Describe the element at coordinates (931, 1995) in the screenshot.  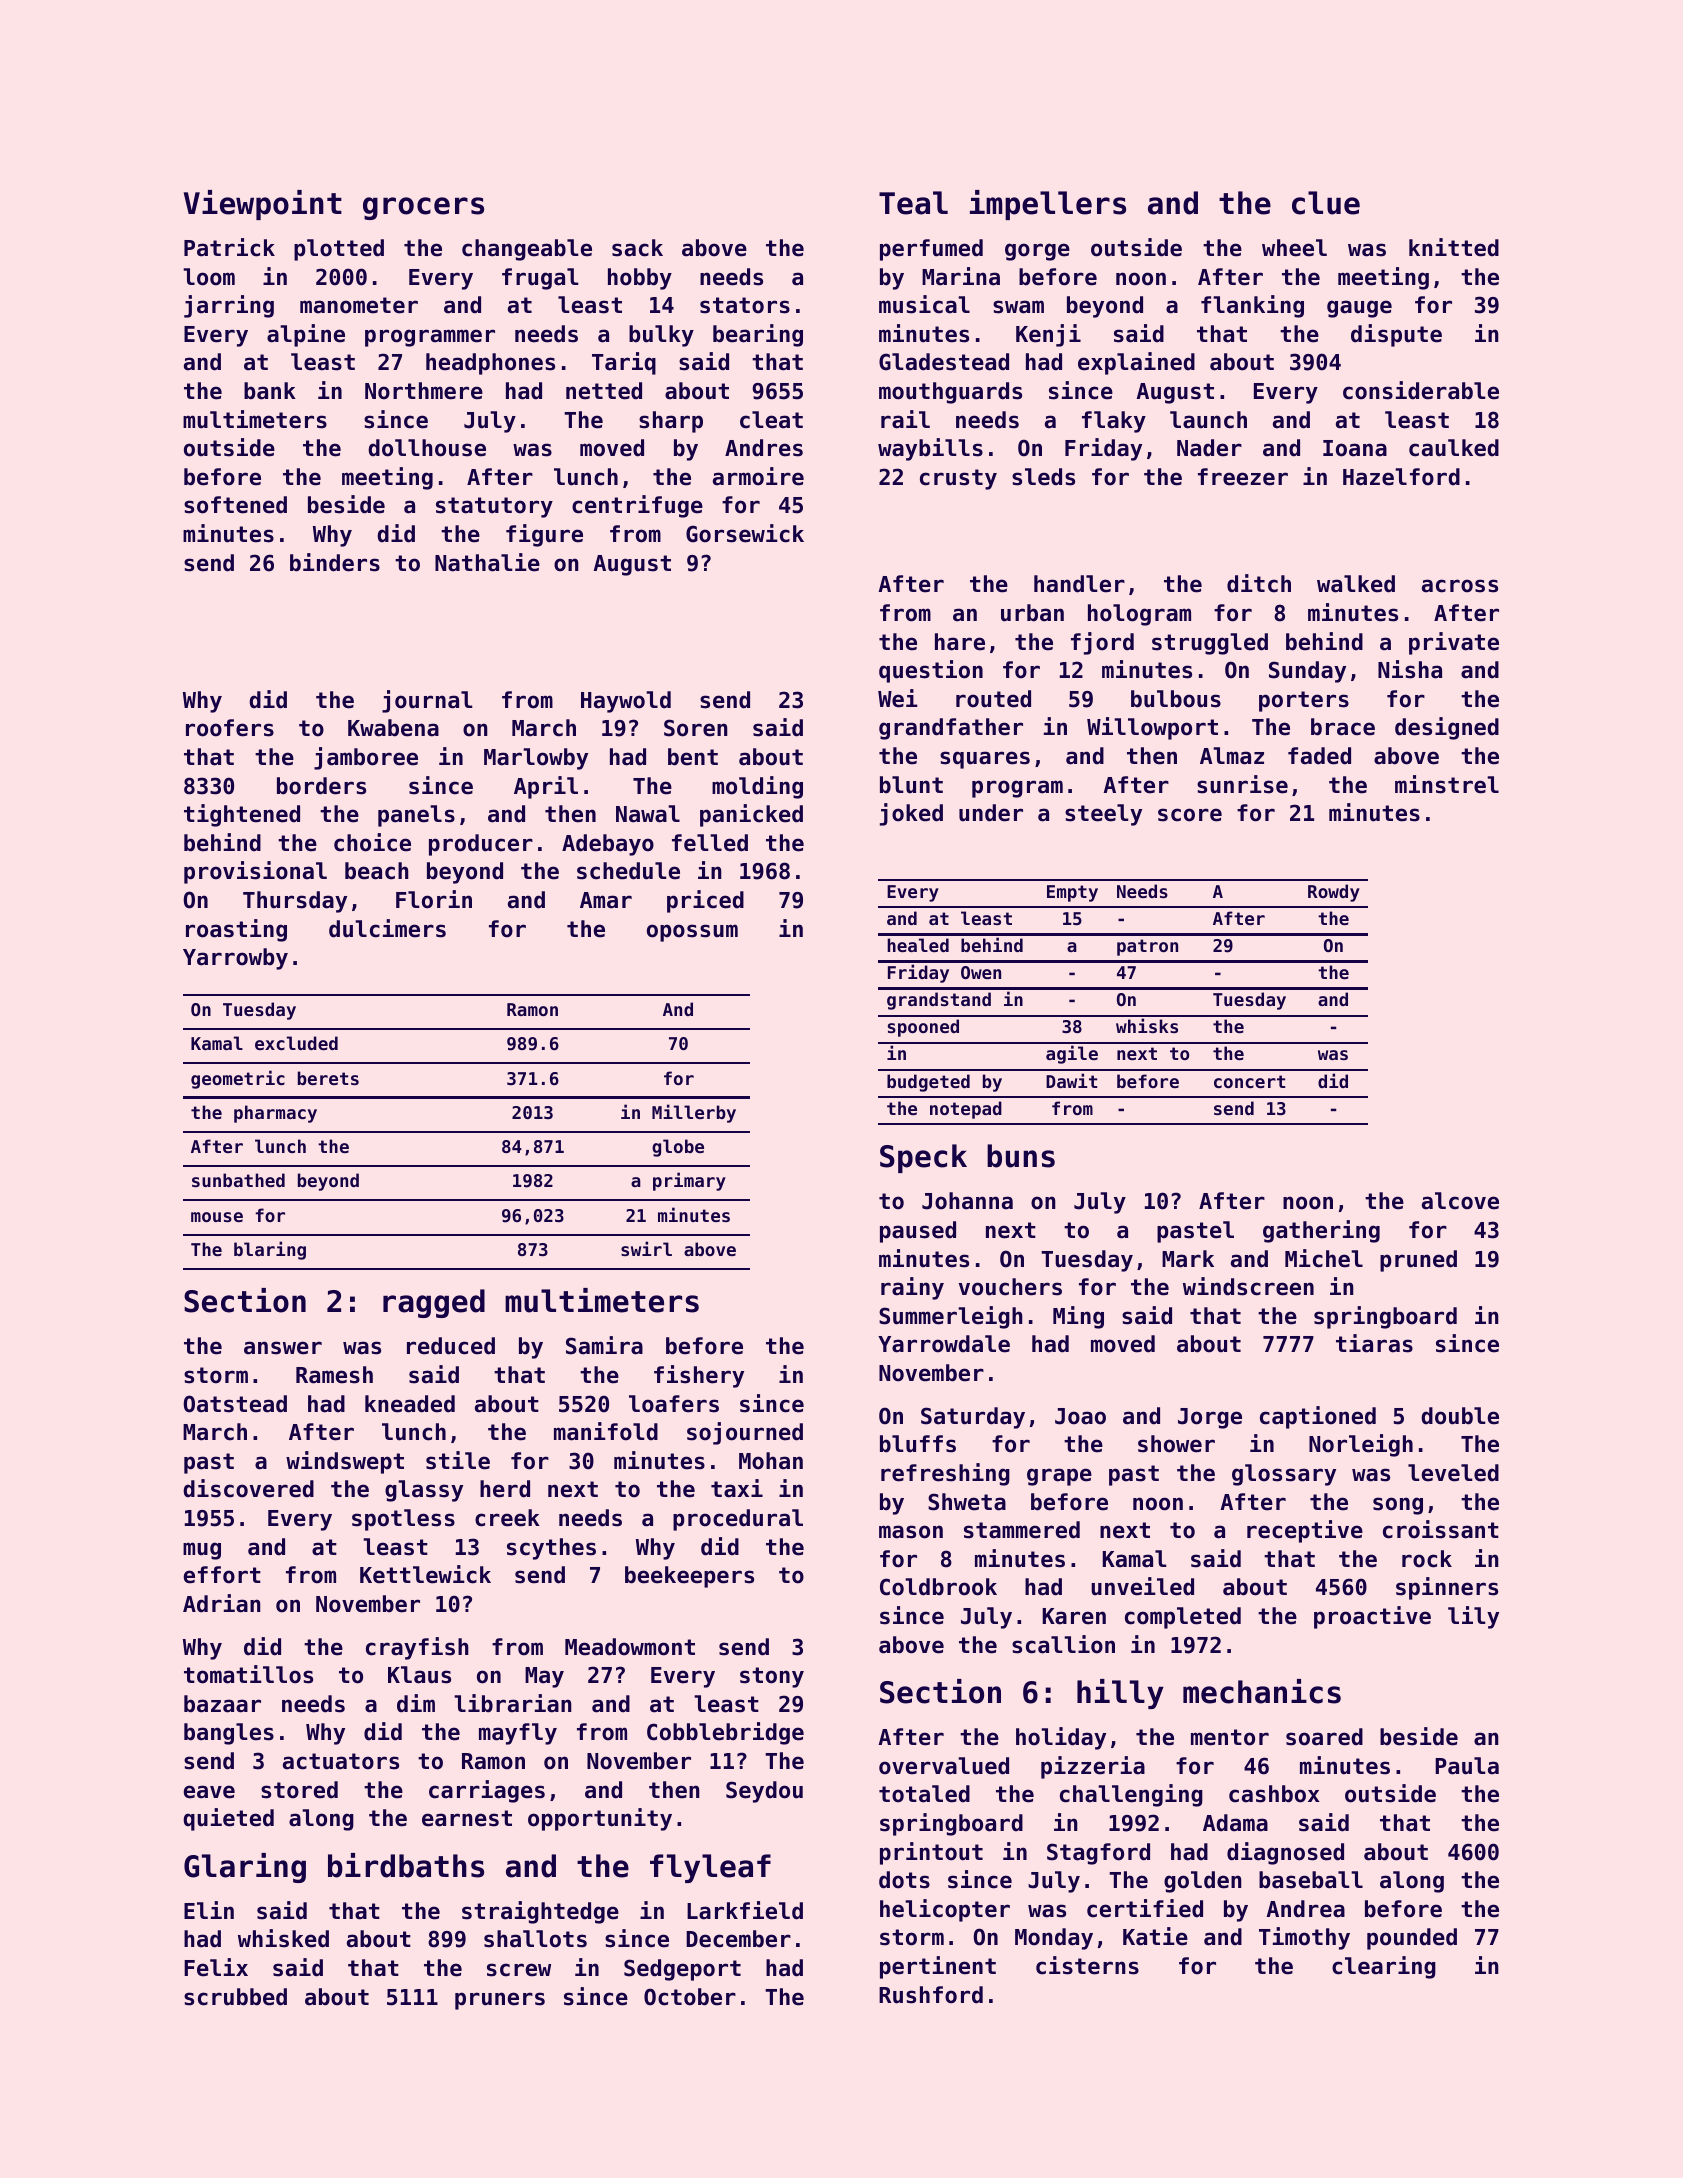
I see `Rushford` at that location.
